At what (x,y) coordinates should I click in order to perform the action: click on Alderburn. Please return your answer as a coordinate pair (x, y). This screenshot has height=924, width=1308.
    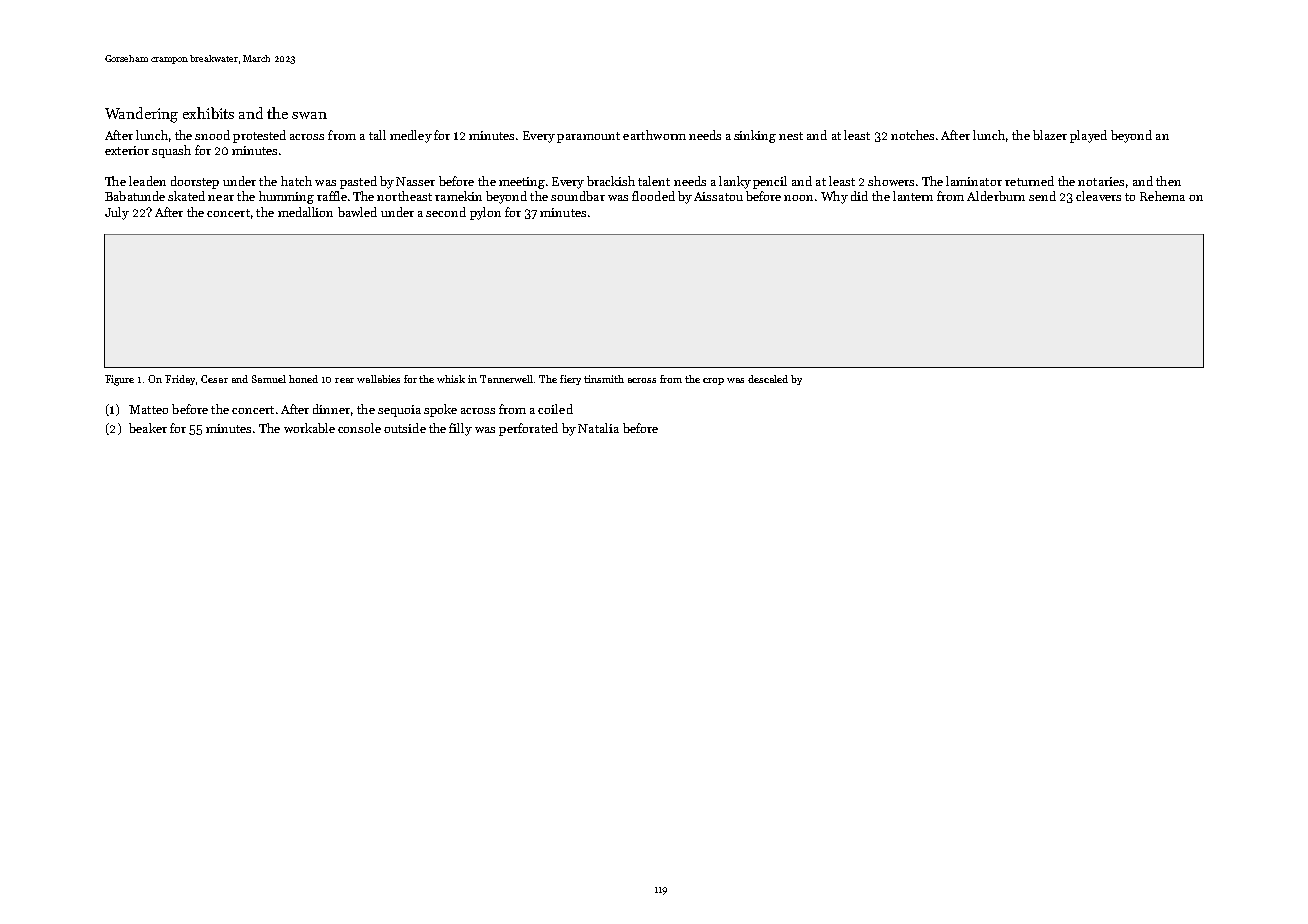
    Looking at the image, I should click on (996, 196).
